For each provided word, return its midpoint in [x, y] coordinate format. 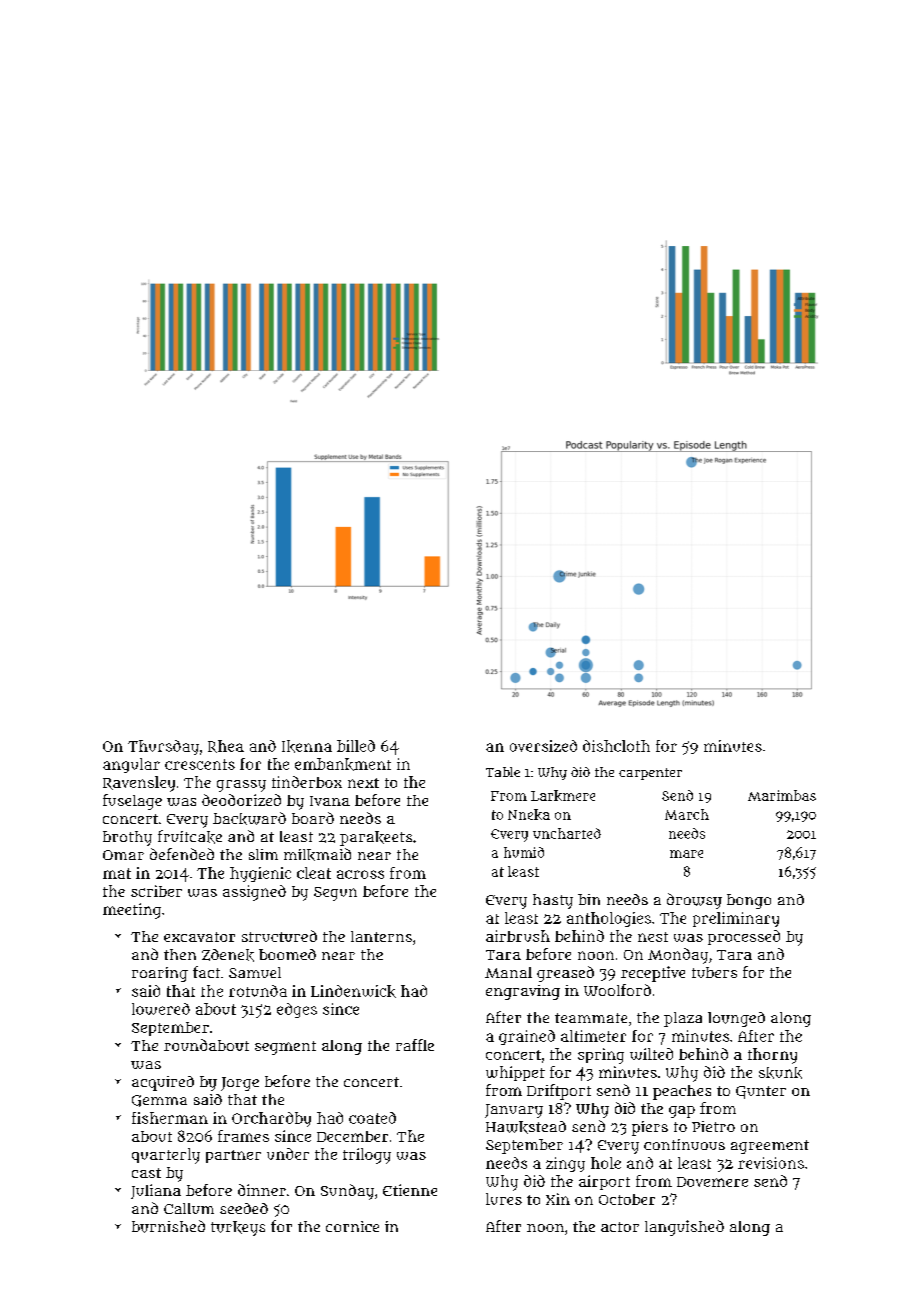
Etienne [410, 1190]
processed [744, 937]
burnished [168, 1226]
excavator [199, 937]
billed [356, 746]
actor [620, 1227]
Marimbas [782, 795]
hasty [553, 901]
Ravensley [139, 784]
